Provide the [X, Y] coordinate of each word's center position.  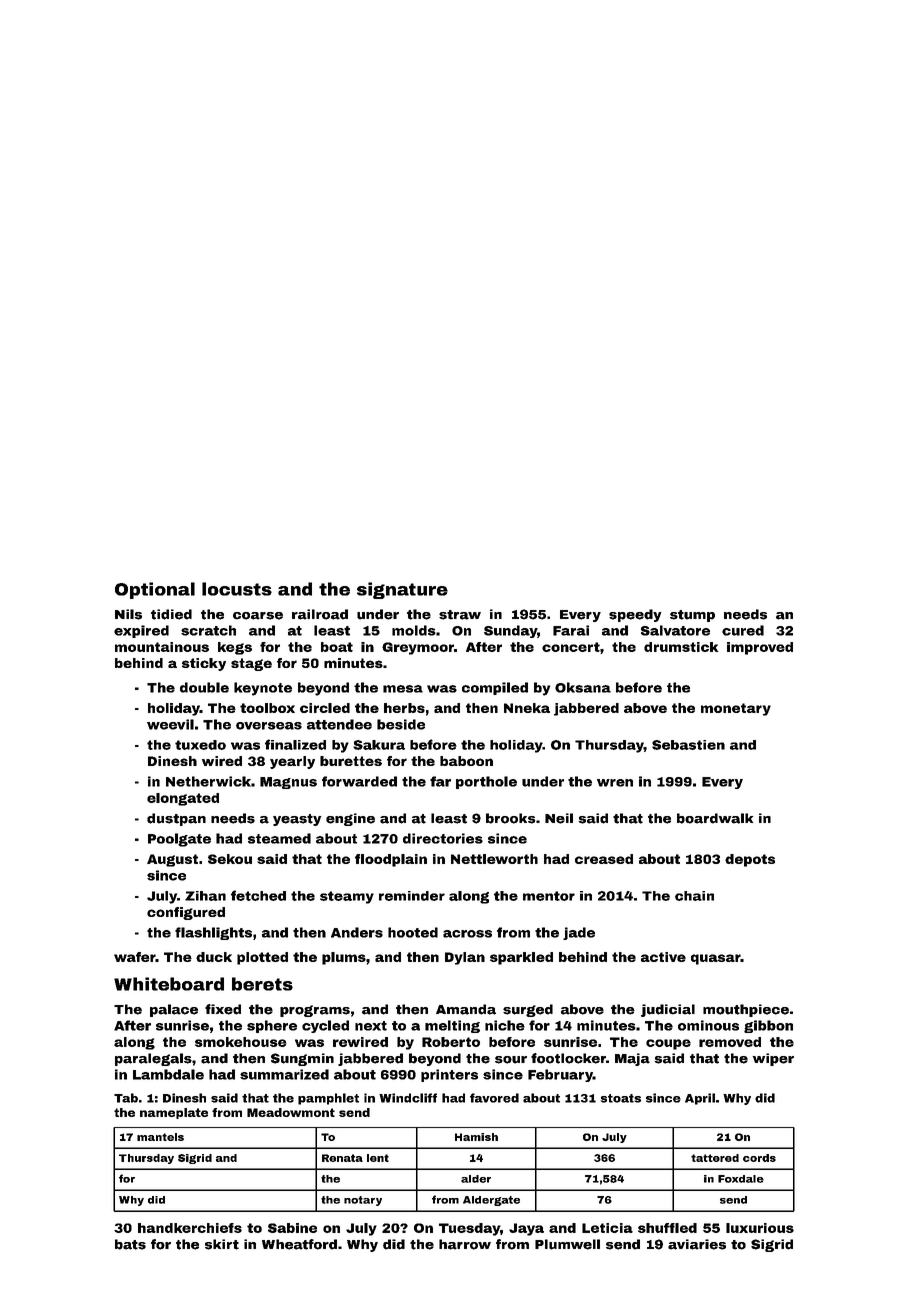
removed [730, 1042]
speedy [635, 615]
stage [251, 664]
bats [130, 1244]
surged [528, 1010]
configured [186, 913]
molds [414, 630]
